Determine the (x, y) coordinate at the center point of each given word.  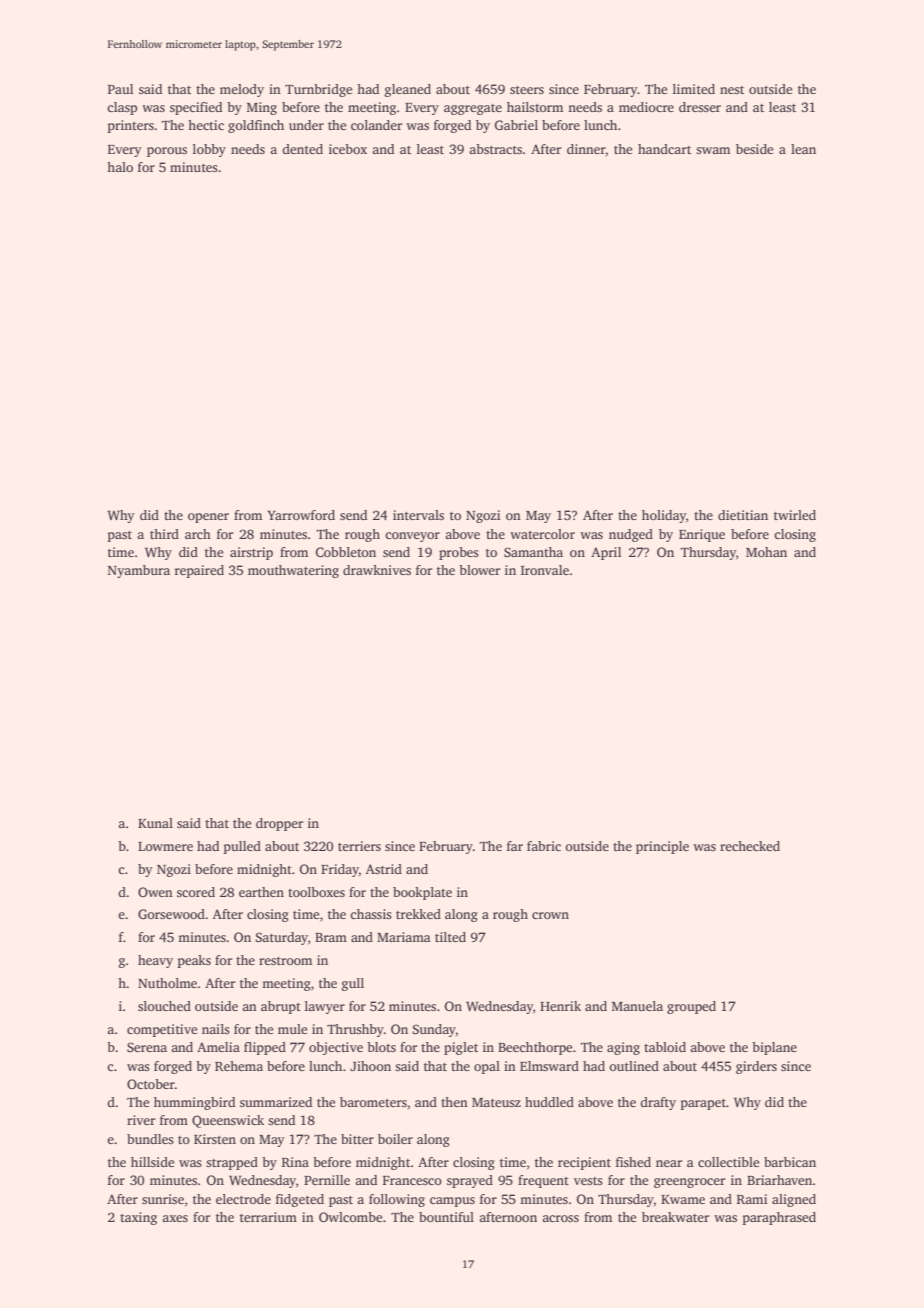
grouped (691, 1007)
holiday (664, 516)
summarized (276, 1102)
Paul (121, 89)
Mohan (766, 552)
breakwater (675, 1217)
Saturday (282, 938)
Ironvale (545, 570)
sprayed (470, 1181)
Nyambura (139, 571)
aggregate (473, 109)
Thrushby (355, 1030)
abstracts (495, 149)
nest (732, 90)
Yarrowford (301, 515)
